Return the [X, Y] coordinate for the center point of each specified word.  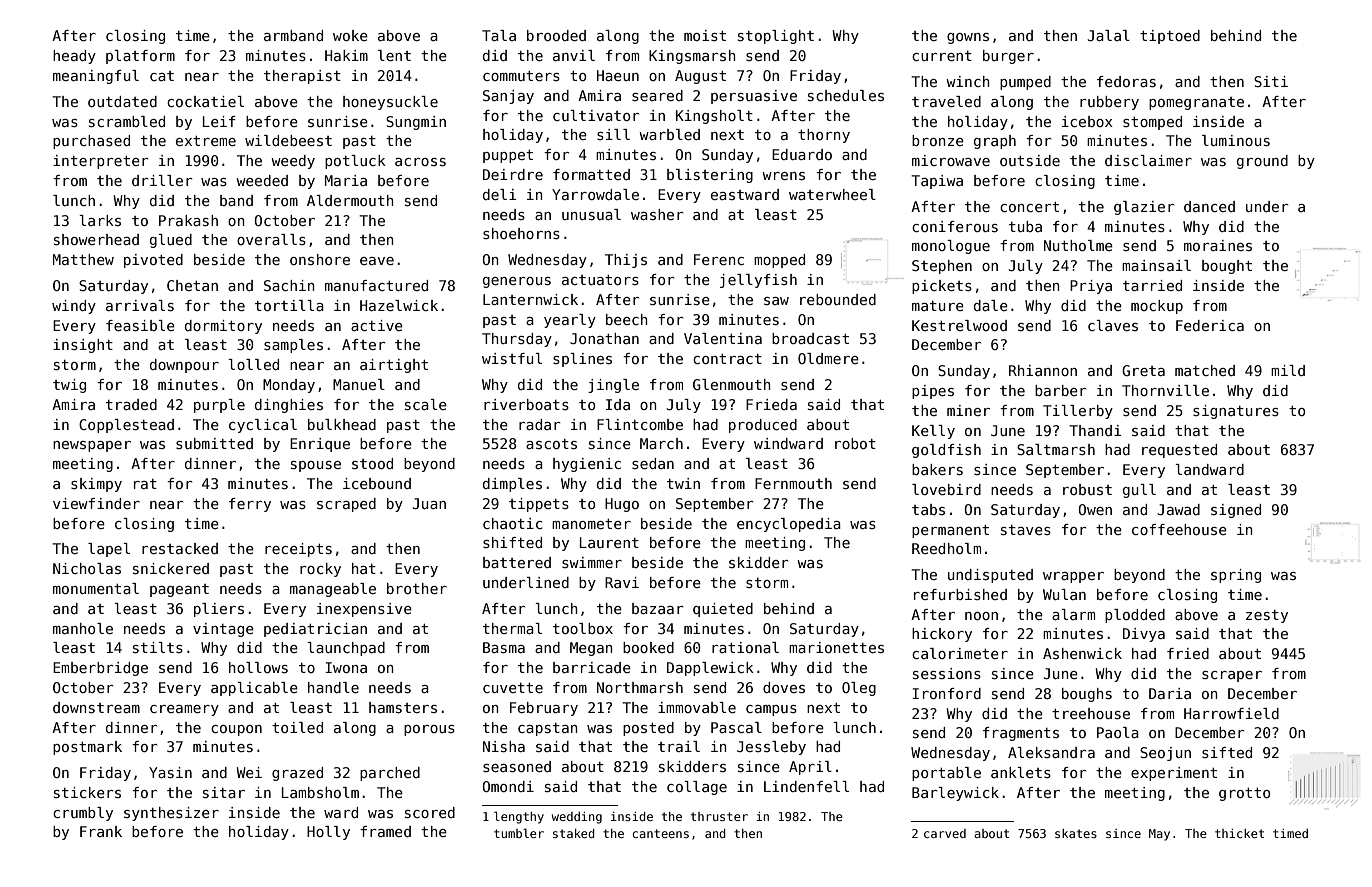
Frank [101, 831]
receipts [298, 550]
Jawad [1178, 509]
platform [140, 57]
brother [417, 588]
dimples [512, 485]
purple [219, 406]
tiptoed [1170, 37]
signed [1236, 511]
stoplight [776, 37]
